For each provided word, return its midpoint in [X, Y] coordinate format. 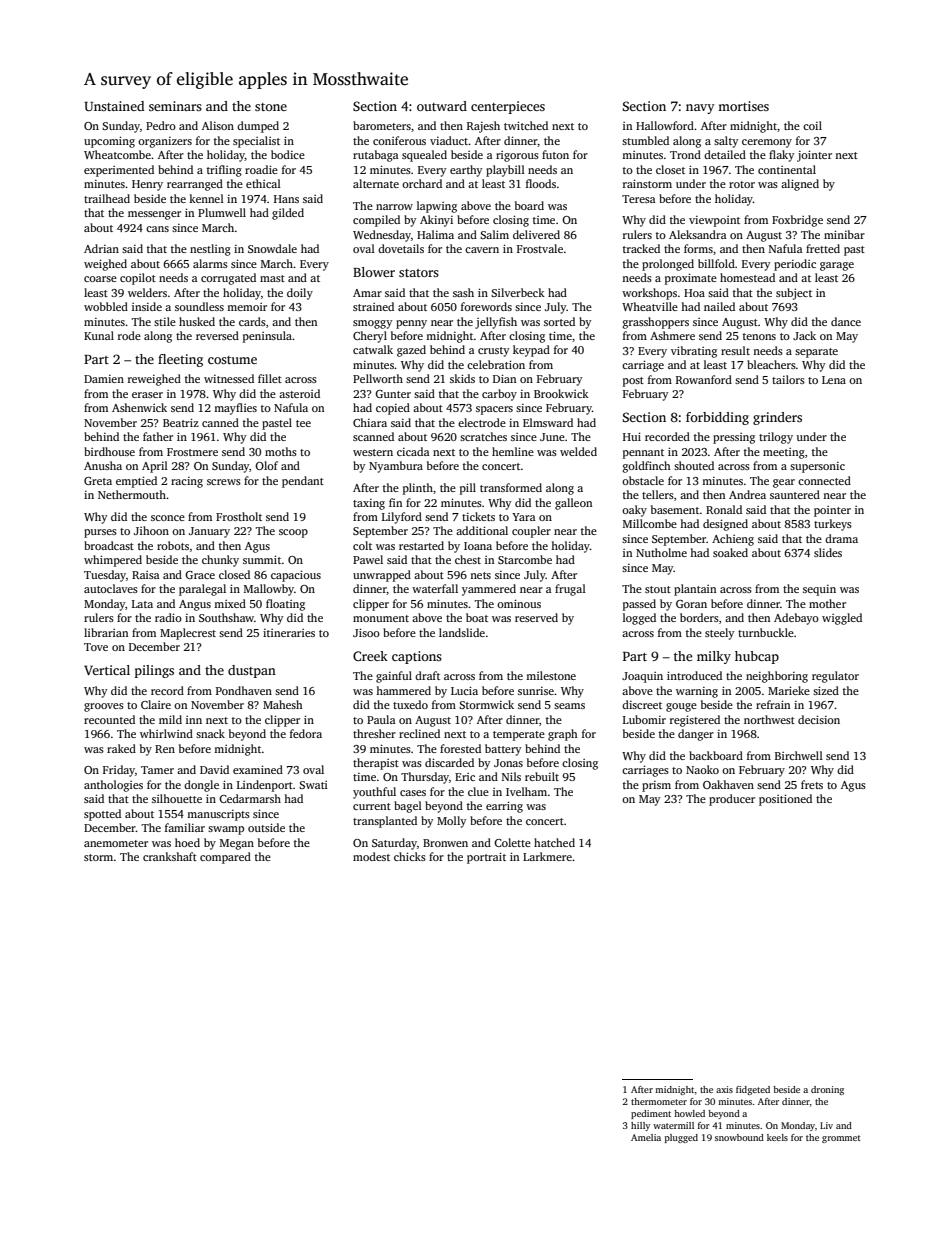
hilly [640, 1126]
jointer [814, 156]
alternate [376, 183]
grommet [841, 1139]
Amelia [646, 1137]
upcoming [109, 142]
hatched [554, 842]
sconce [168, 518]
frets [812, 784]
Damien [104, 379]
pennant [643, 454]
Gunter [393, 394]
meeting [784, 453]
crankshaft [170, 856]
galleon [573, 504]
